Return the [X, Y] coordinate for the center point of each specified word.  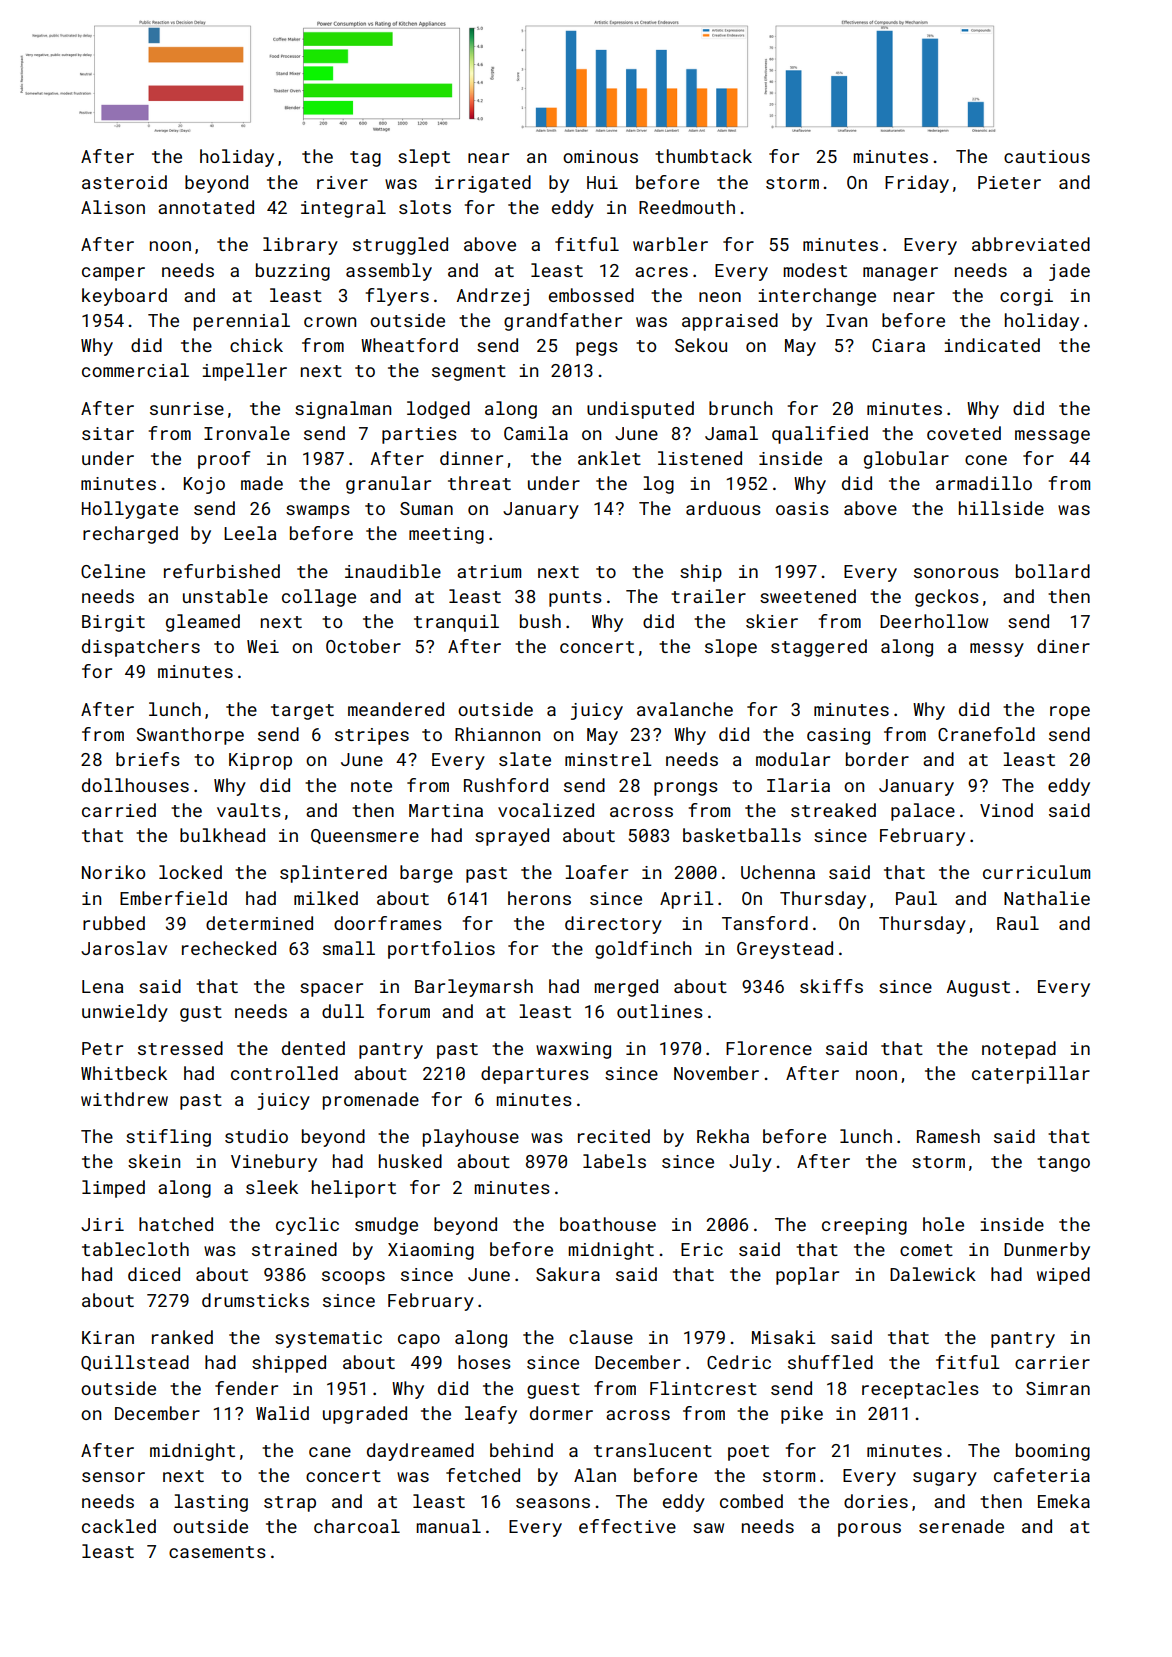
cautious [1047, 156]
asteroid [124, 182]
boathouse [608, 1224]
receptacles [920, 1390]
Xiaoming [431, 1251]
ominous [600, 156]
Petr [102, 1048]
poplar [807, 1276]
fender [246, 1388]
